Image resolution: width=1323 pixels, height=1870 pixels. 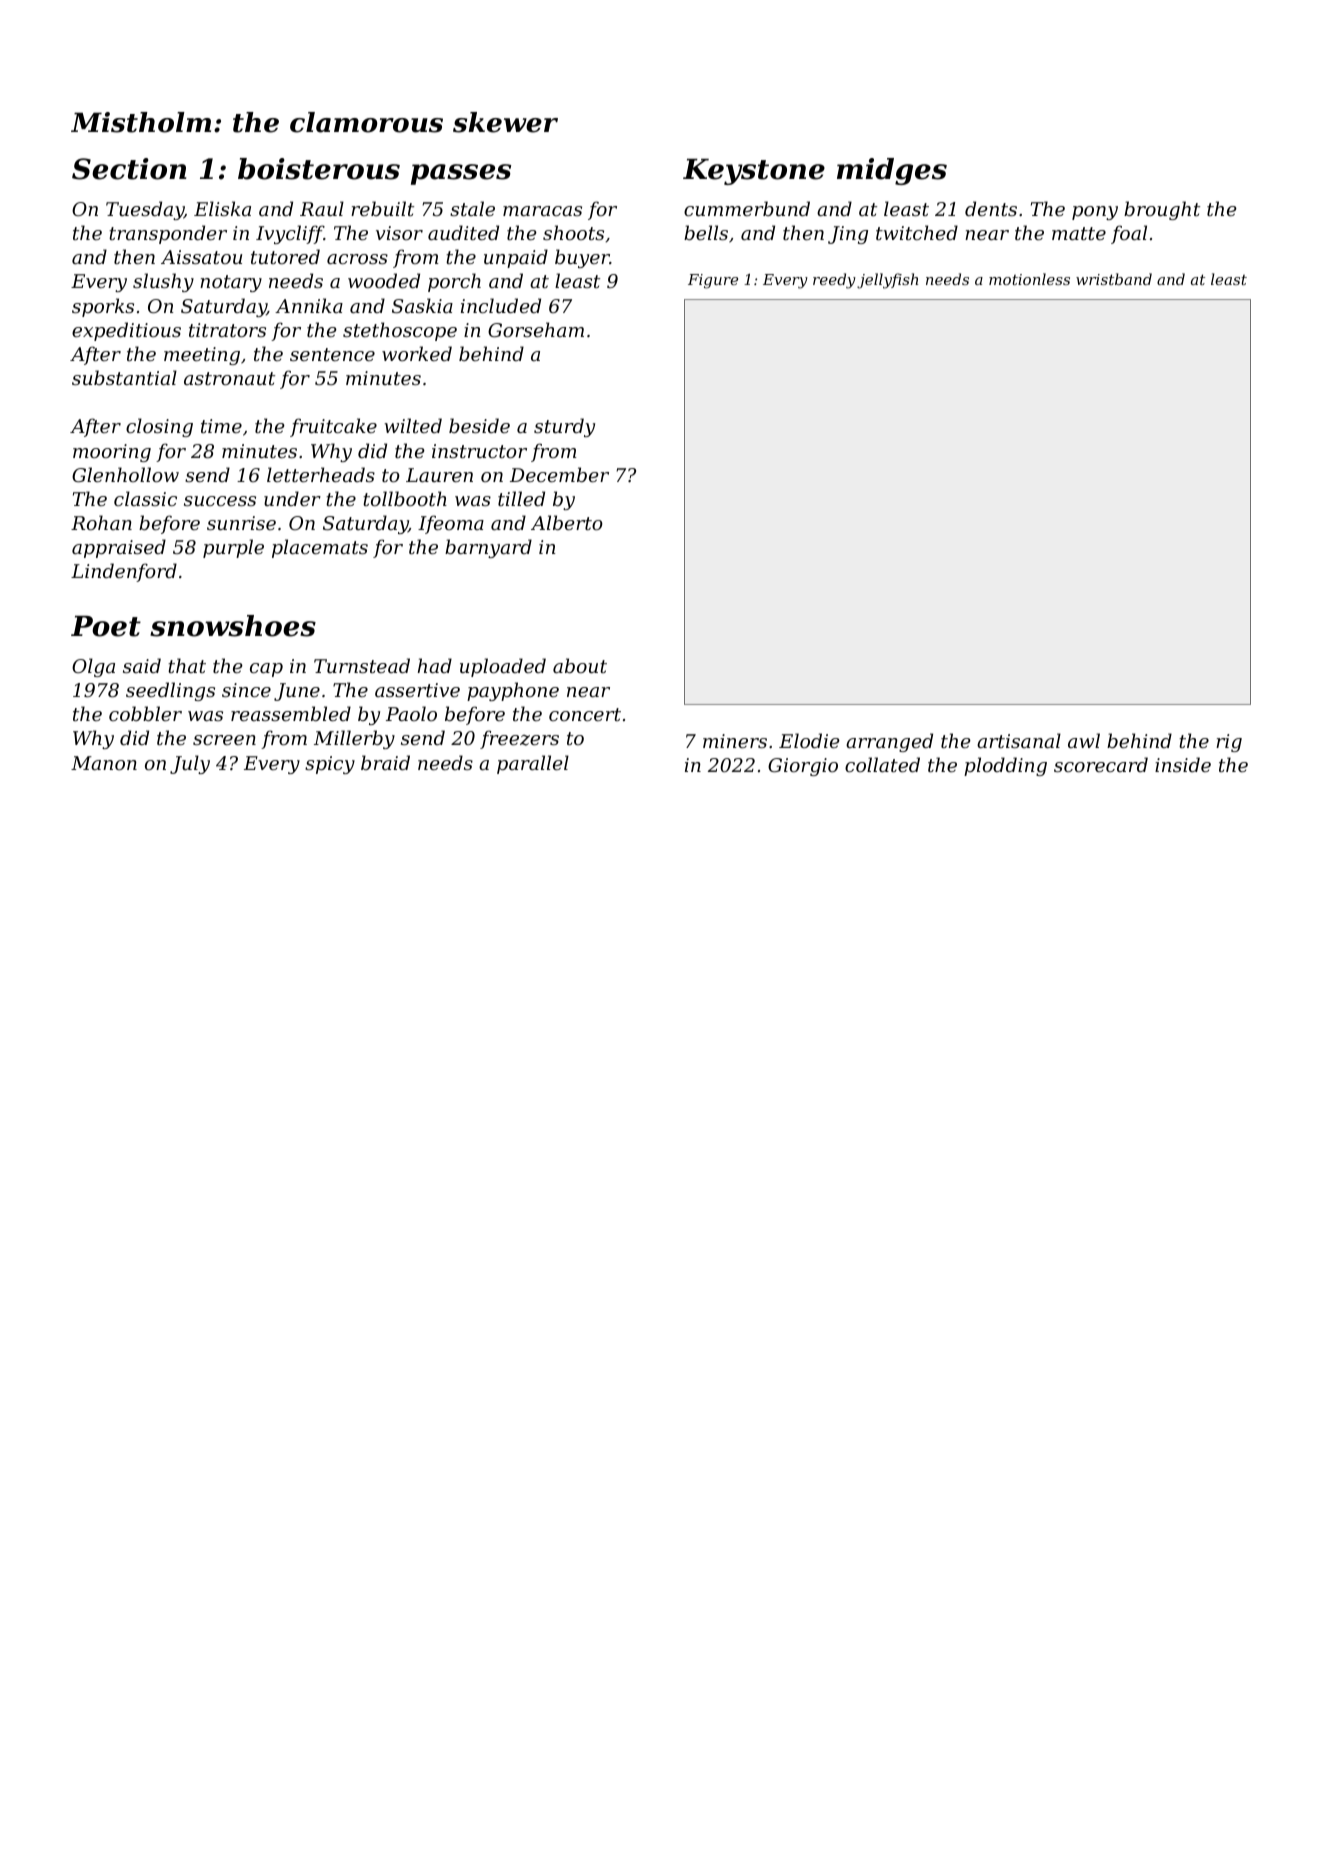 I want to click on sturdy, so click(x=564, y=427).
